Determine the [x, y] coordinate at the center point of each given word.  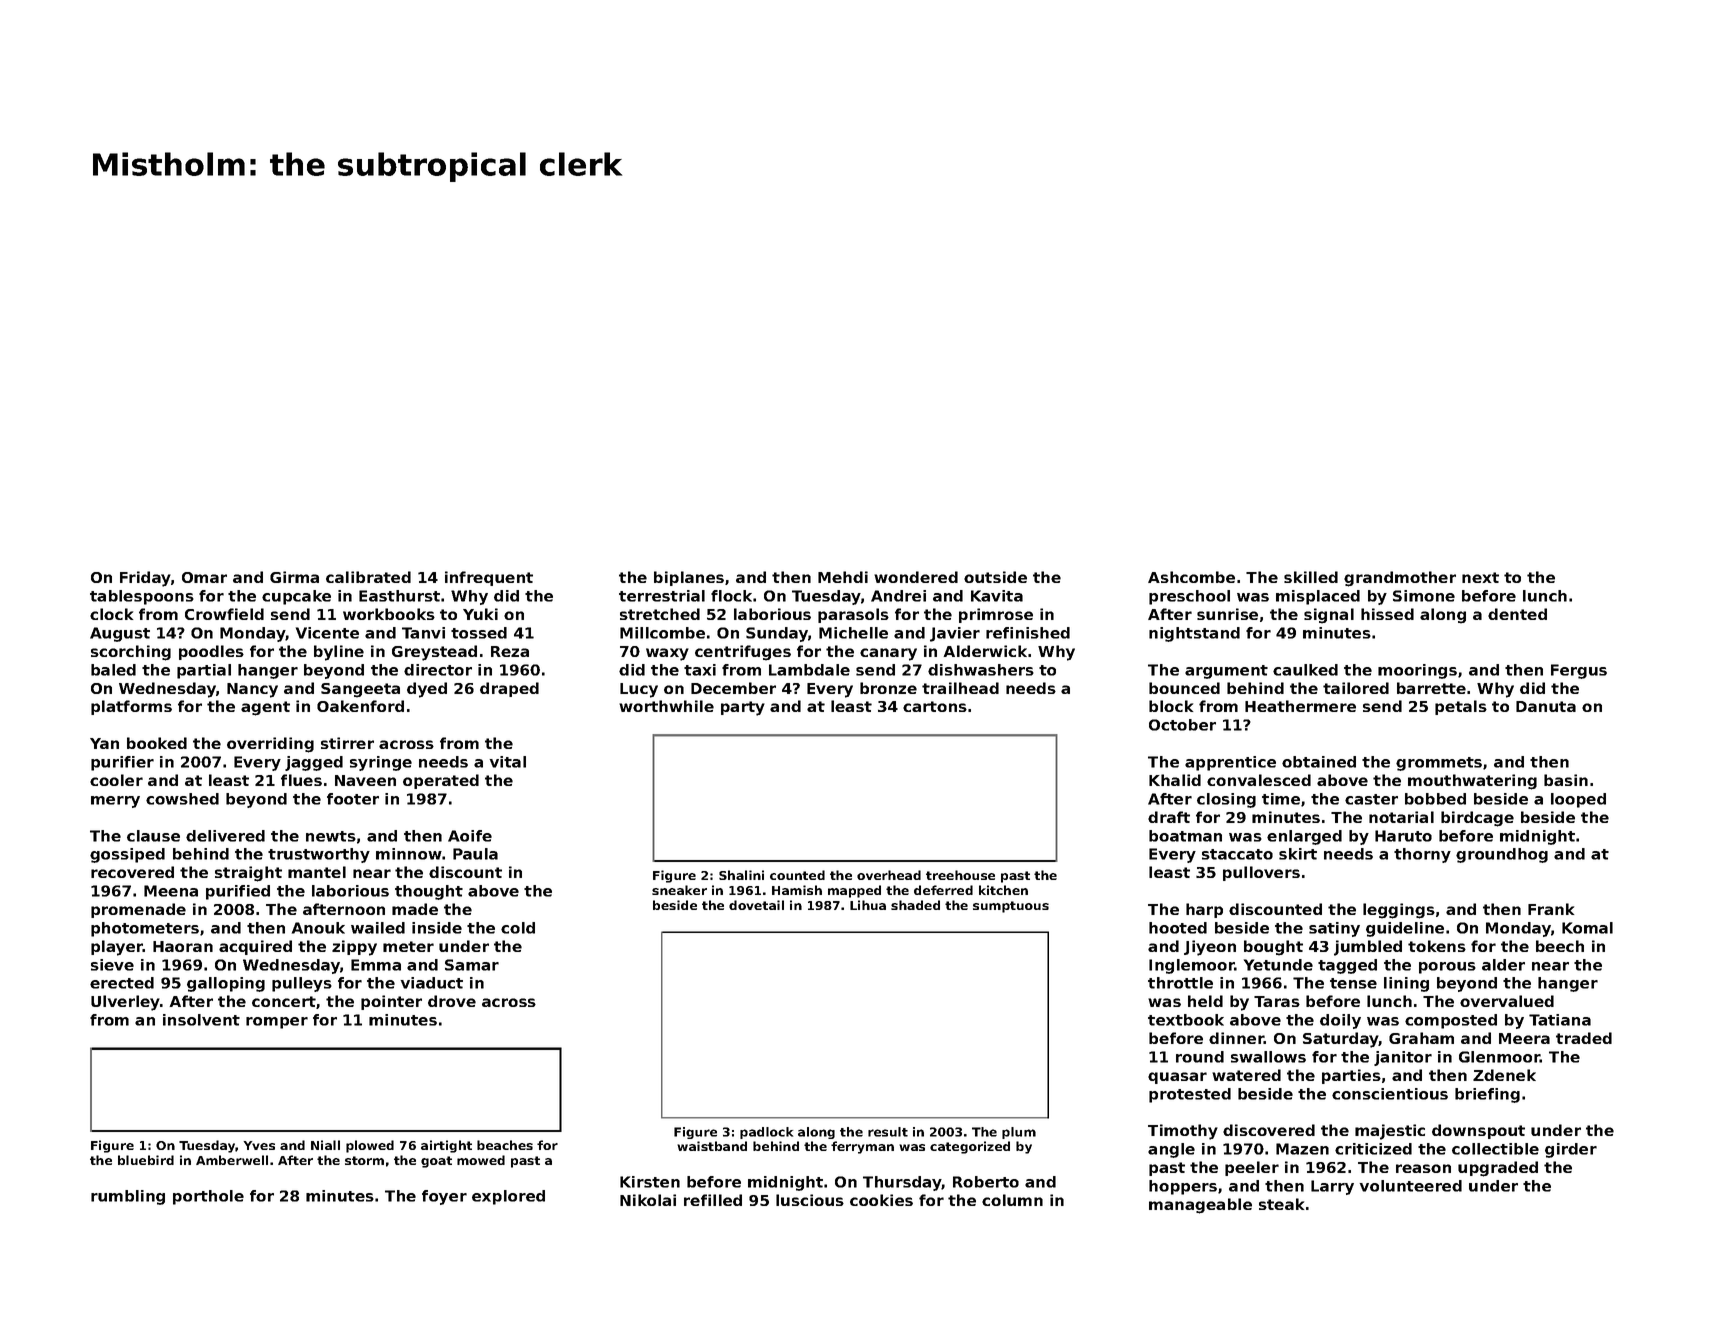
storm [364, 1160]
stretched [660, 614]
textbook [1186, 1020]
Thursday [902, 1183]
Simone [1424, 596]
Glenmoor [1499, 1057]
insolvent [201, 1020]
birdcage [1477, 819]
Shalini [741, 875]
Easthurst [399, 596]
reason [1423, 1168]
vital [507, 762]
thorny [1422, 855]
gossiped [127, 855]
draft [1169, 817]
